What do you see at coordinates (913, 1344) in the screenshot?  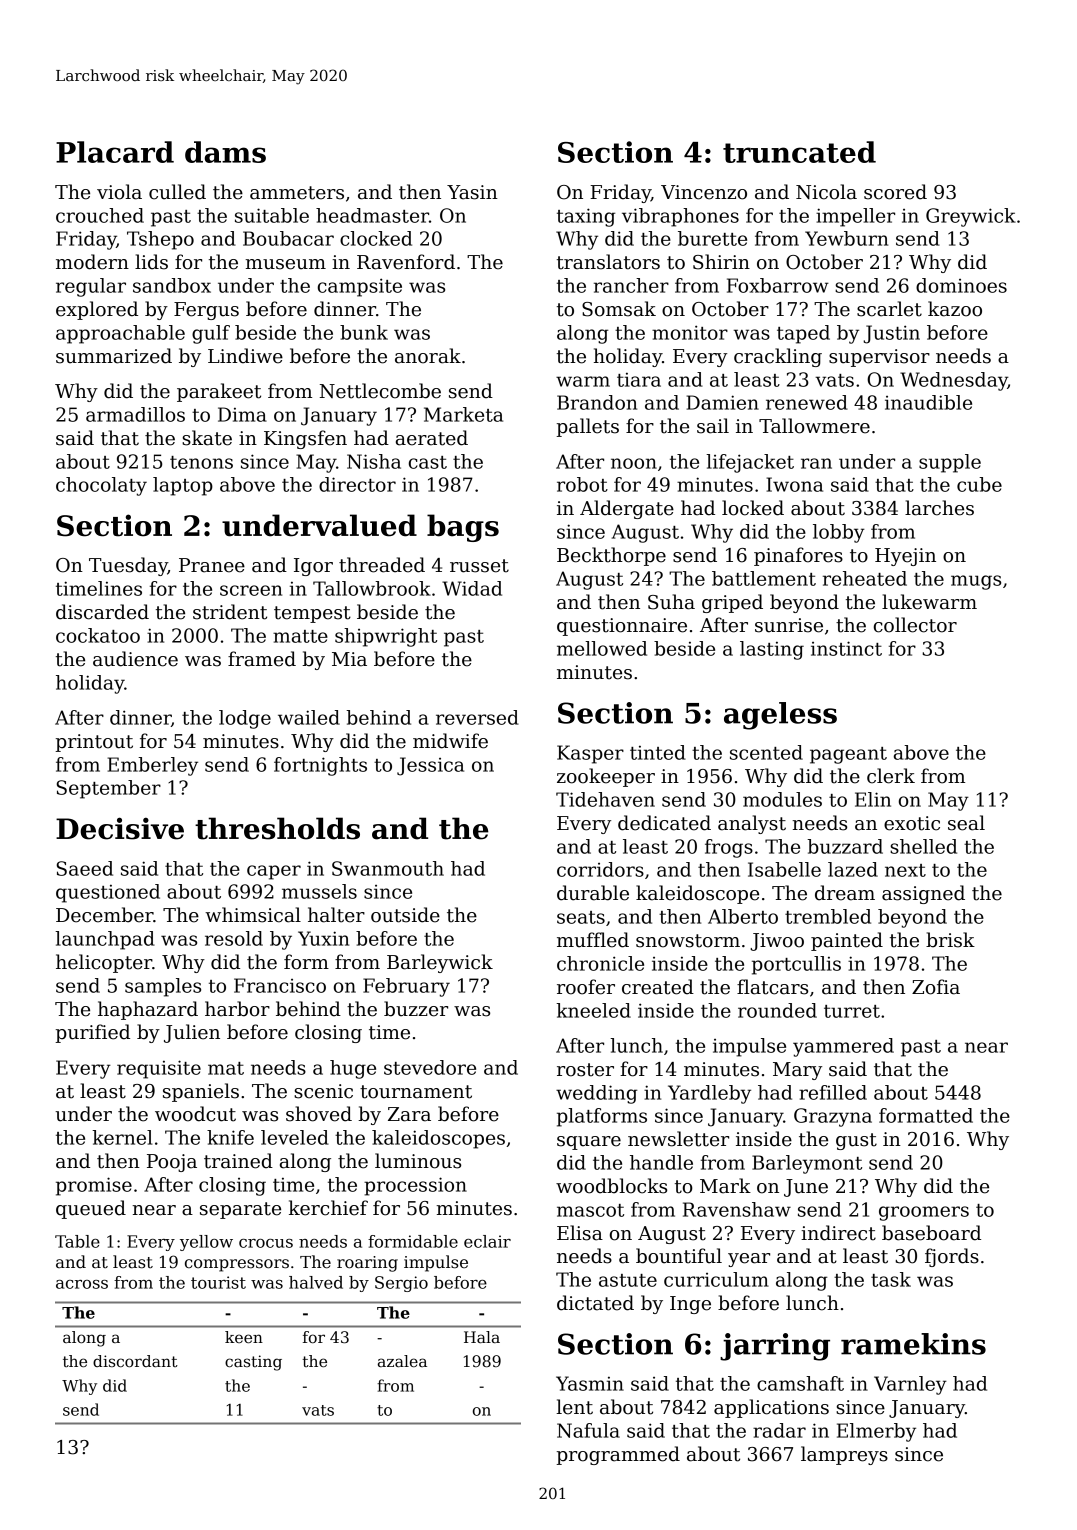 I see `ramekins` at bounding box center [913, 1344].
